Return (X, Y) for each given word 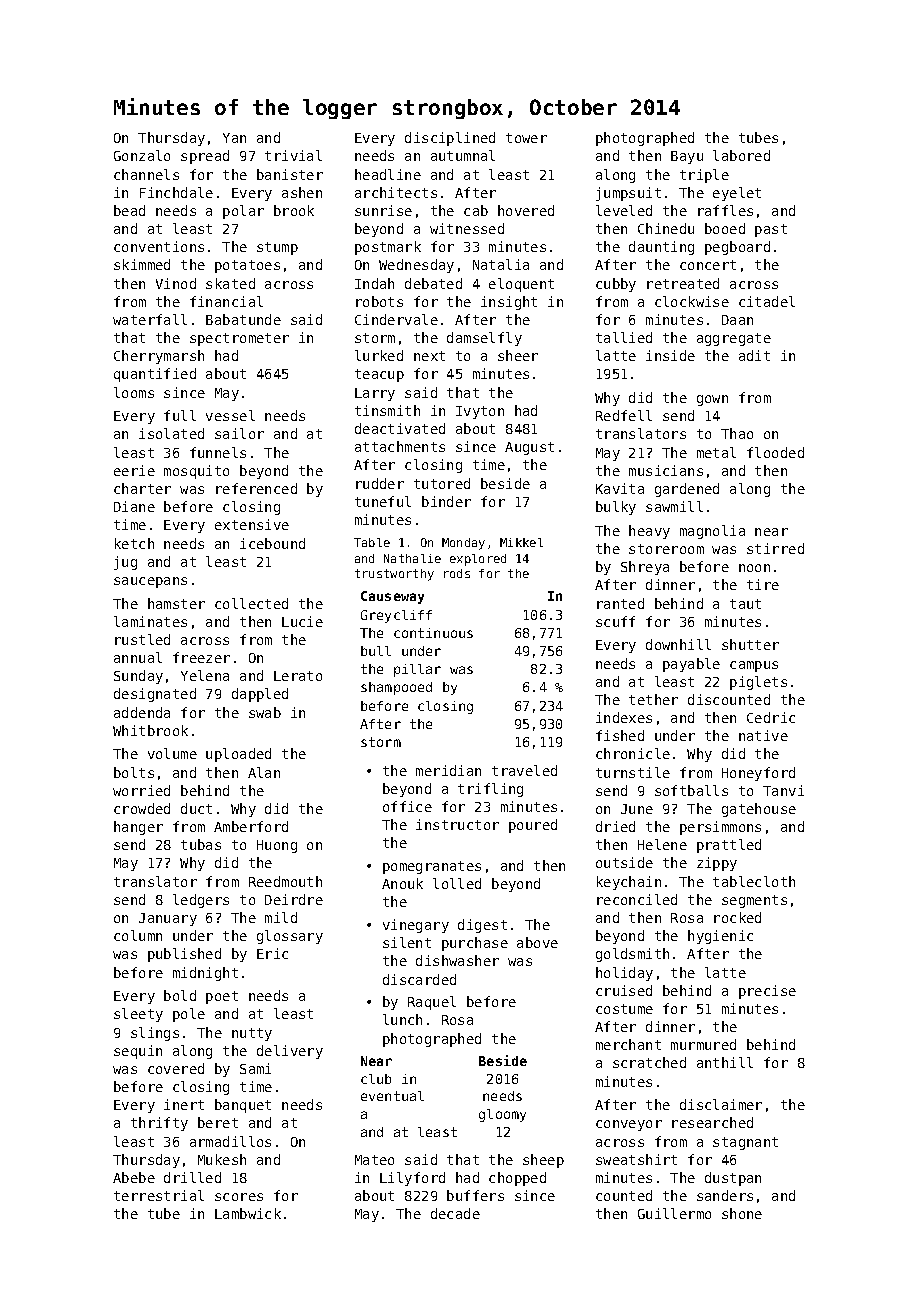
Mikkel (521, 542)
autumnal (463, 155)
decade (455, 1213)
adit (754, 355)
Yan (234, 138)
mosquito (196, 472)
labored (741, 155)
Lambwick (248, 1213)
